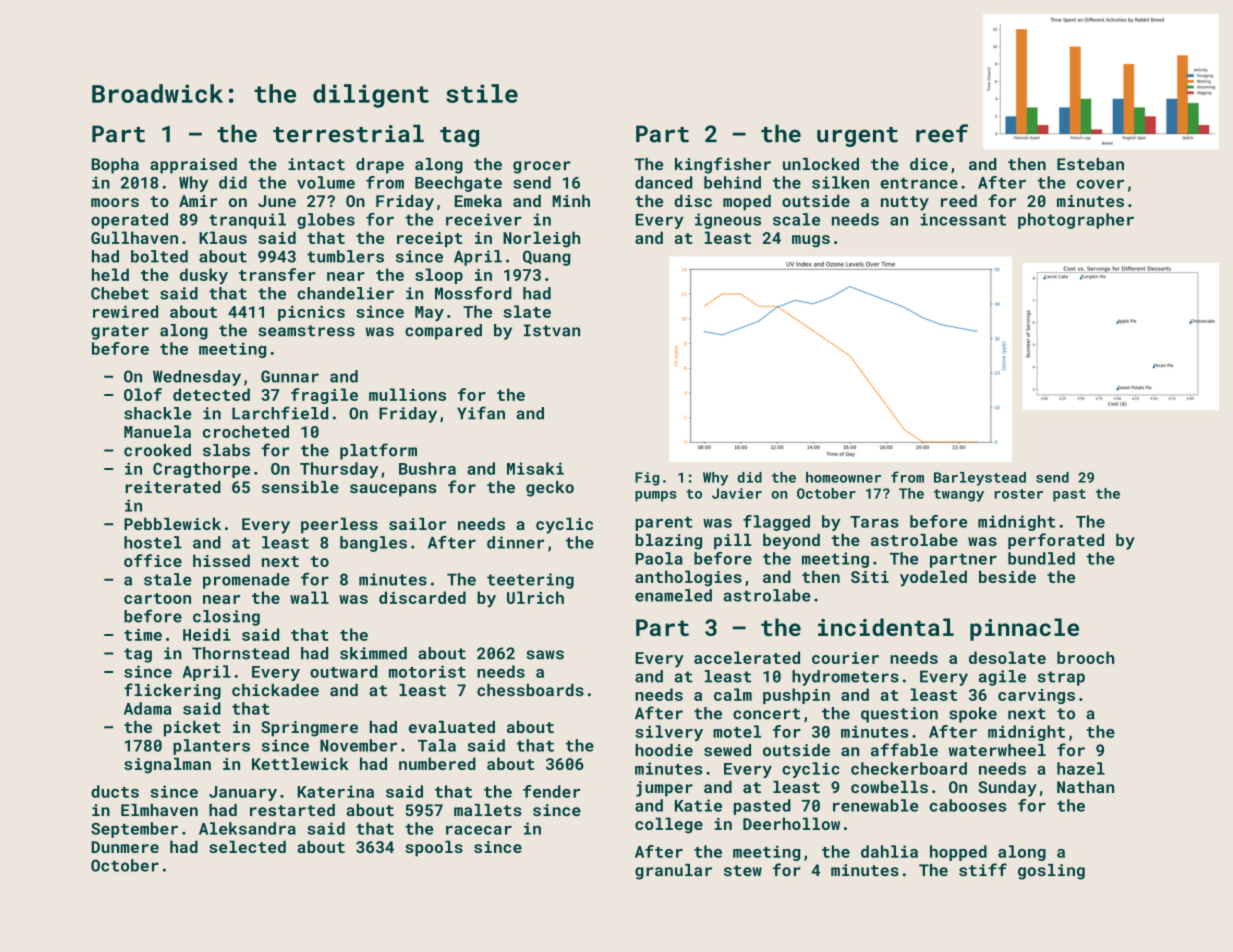 This screenshot has height=952, width=1233. Describe the element at coordinates (479, 830) in the screenshot. I see `racecar` at that location.
